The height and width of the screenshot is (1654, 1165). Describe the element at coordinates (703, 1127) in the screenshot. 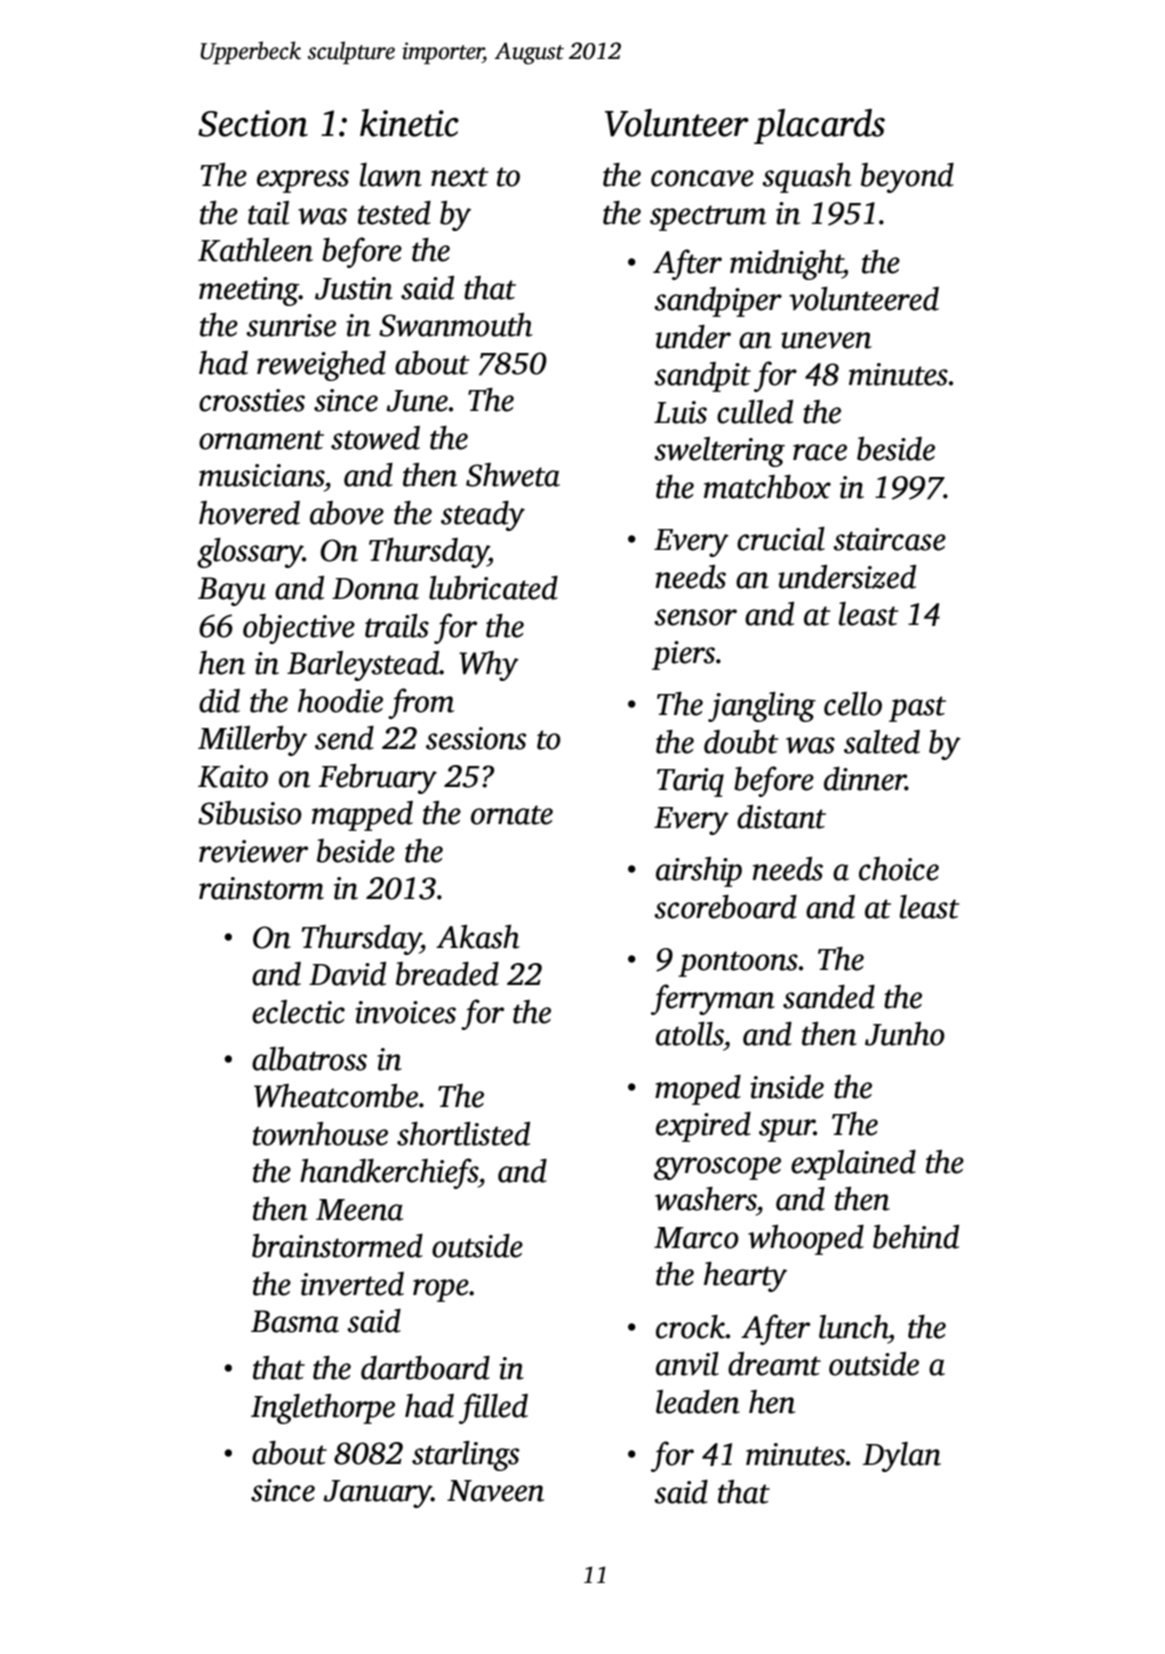

I see `expired` at that location.
